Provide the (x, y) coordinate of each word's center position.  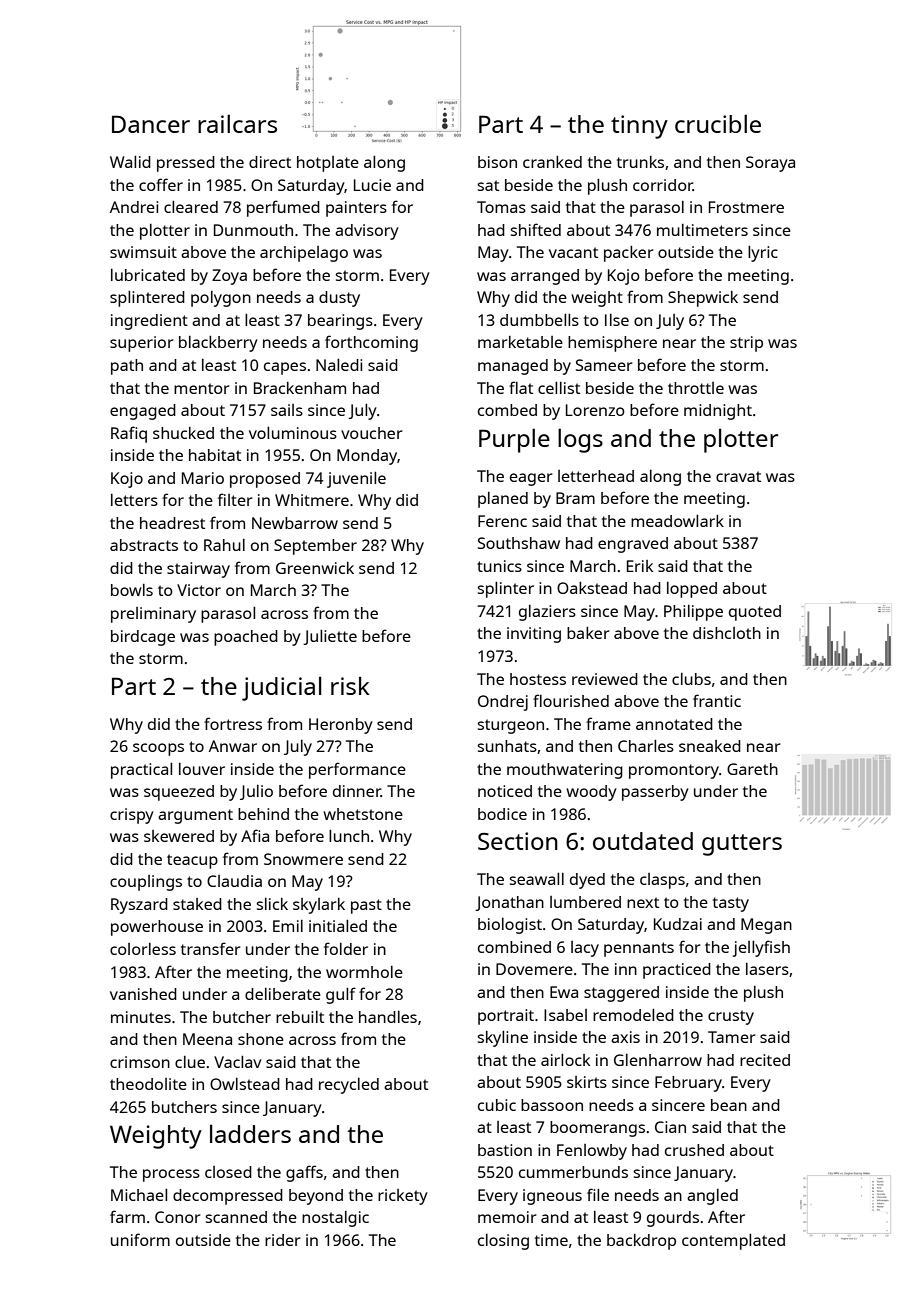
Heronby (341, 726)
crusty (731, 1017)
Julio (256, 792)
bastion (505, 1150)
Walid (130, 162)
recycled (349, 1086)
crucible (718, 123)
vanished (143, 994)
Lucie (372, 185)
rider (283, 1240)
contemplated (733, 1242)
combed (507, 410)
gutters (742, 845)
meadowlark (677, 521)
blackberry (218, 344)
